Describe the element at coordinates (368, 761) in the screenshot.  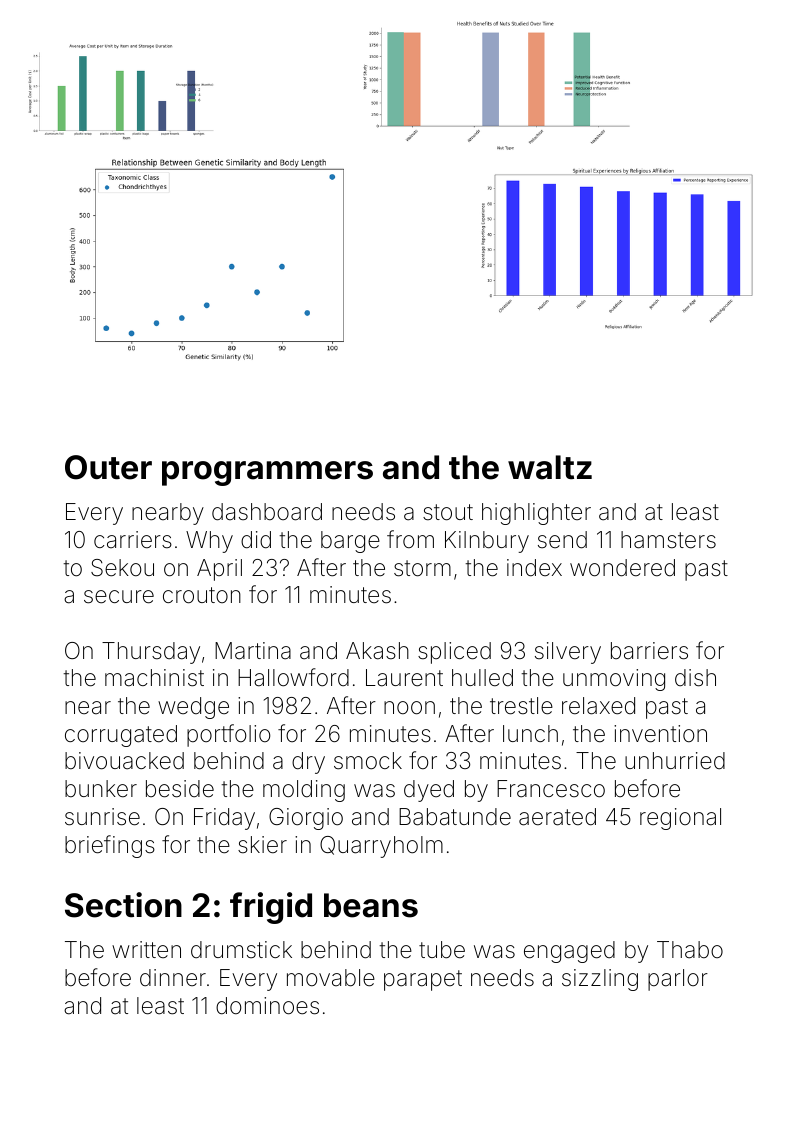
I see `smock` at that location.
